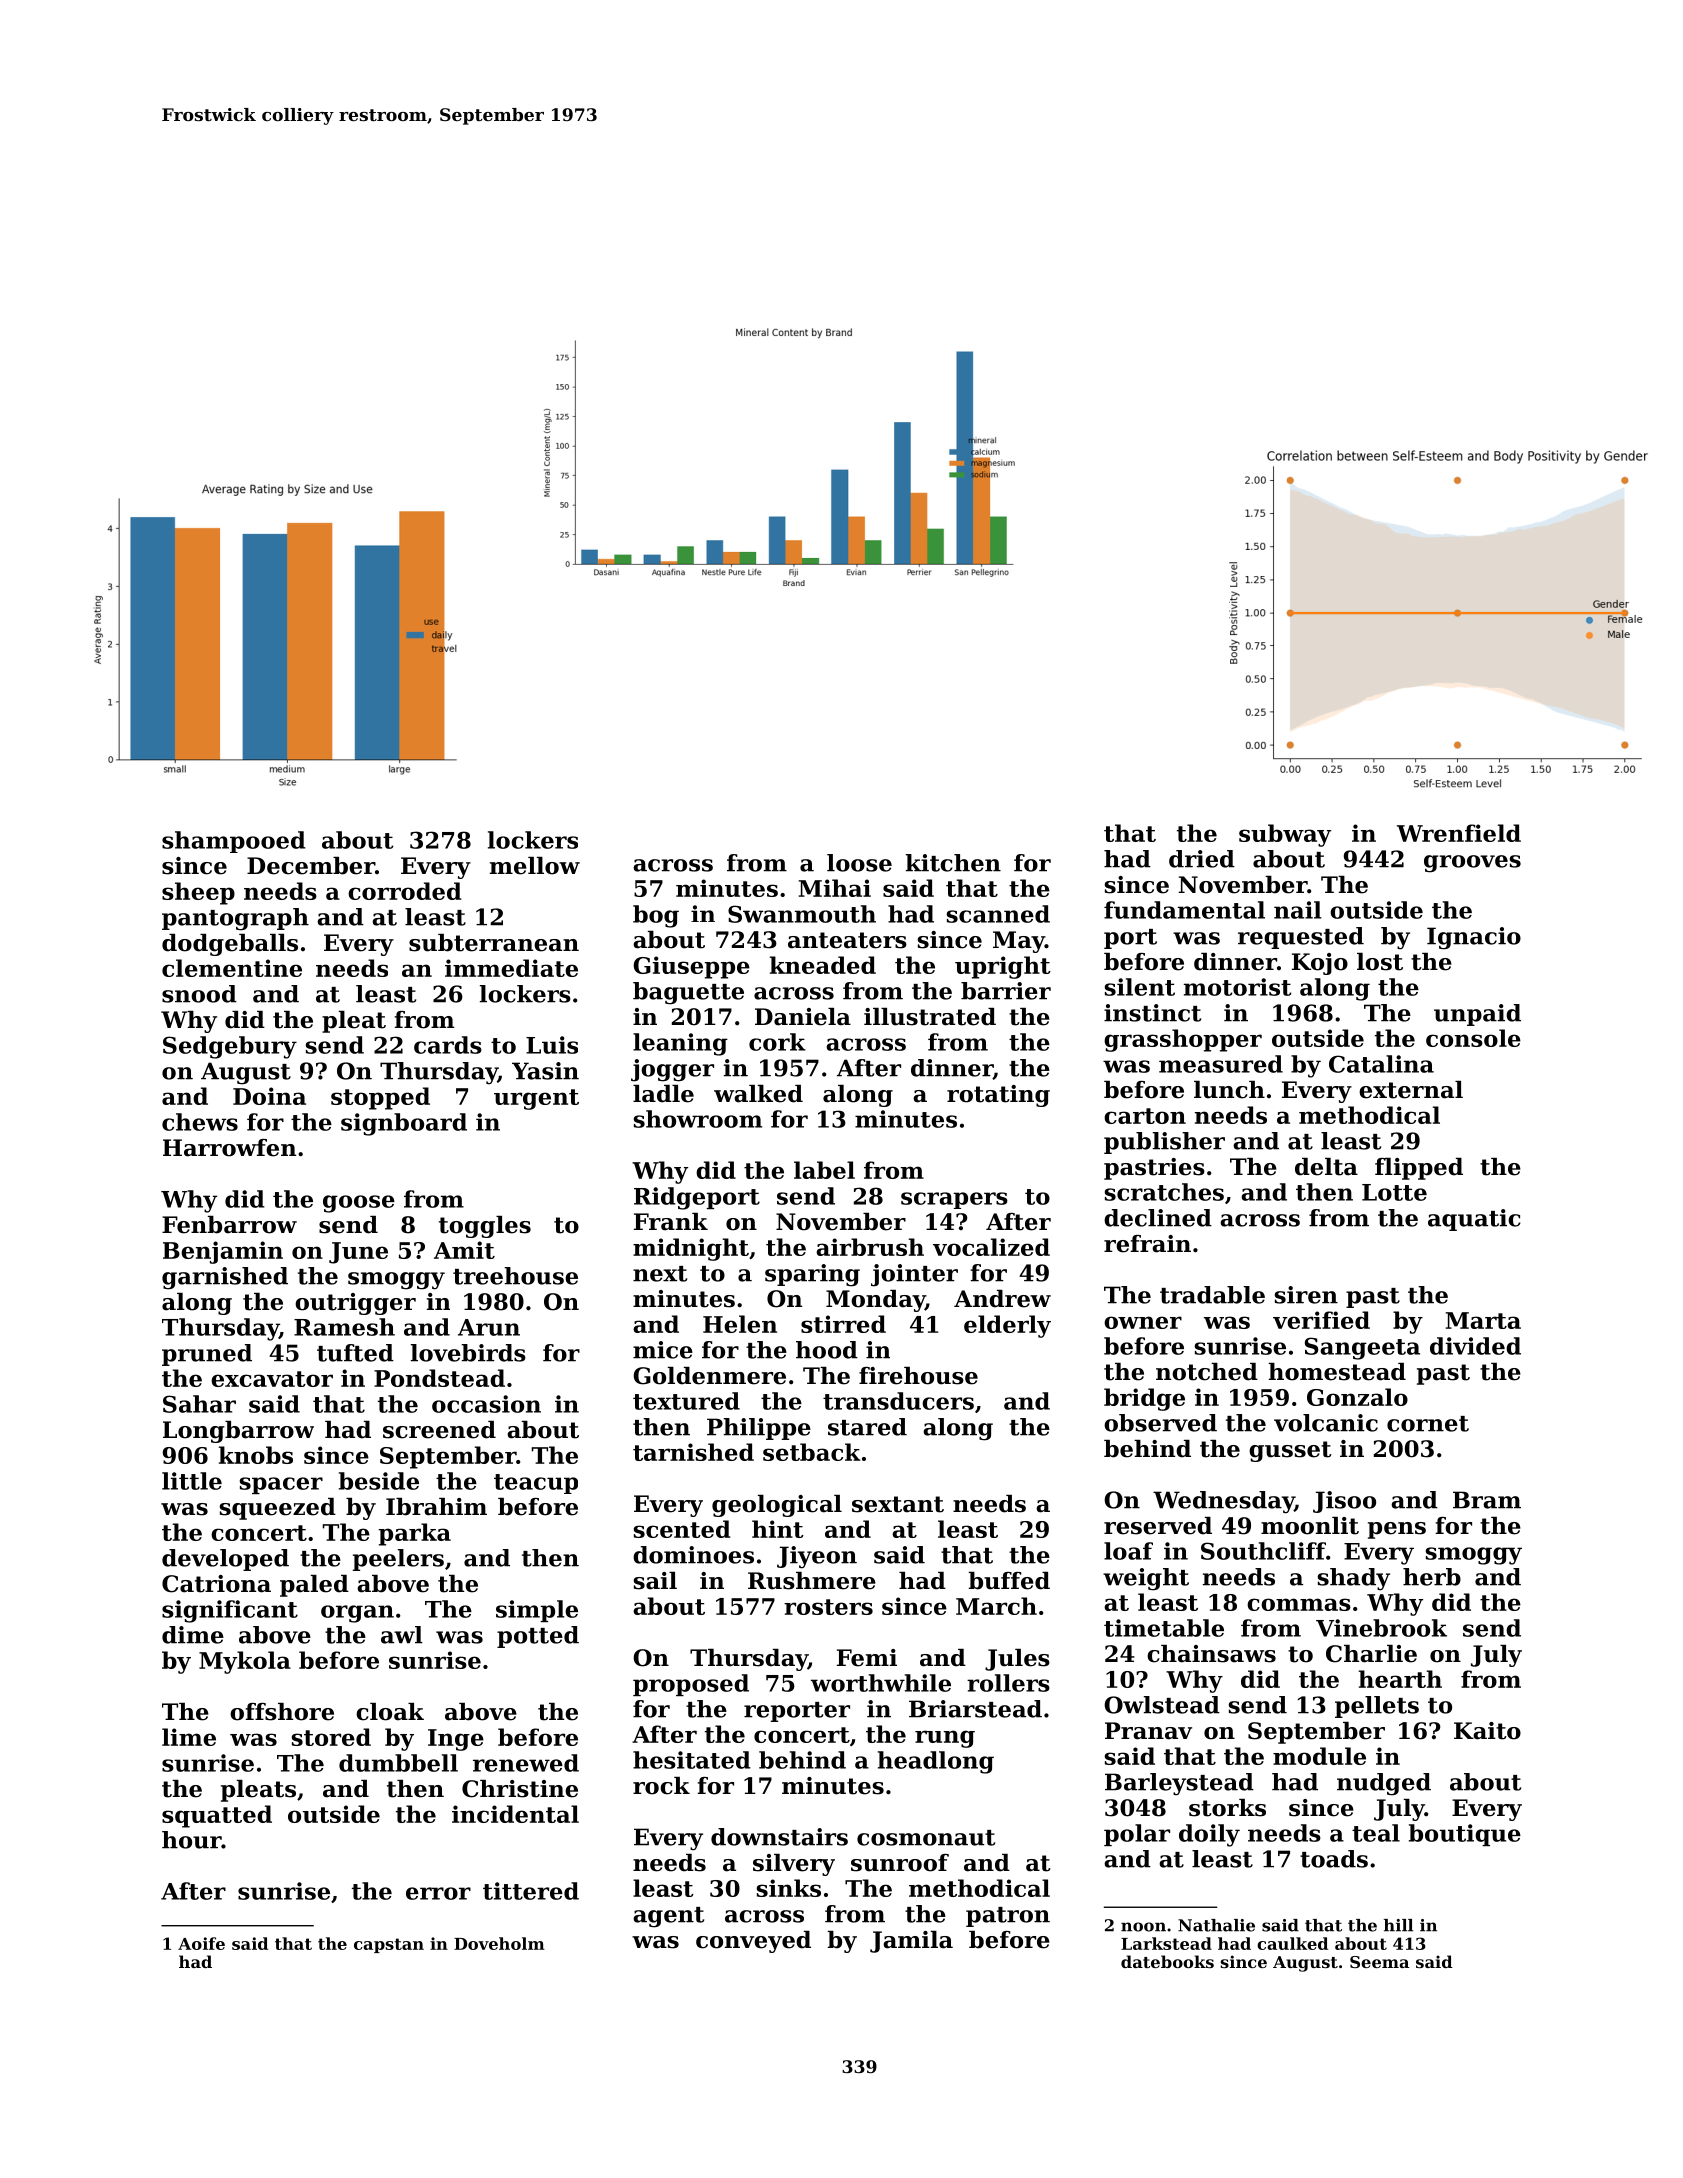 This screenshot has height=2178, width=1683. Describe the element at coordinates (671, 1222) in the screenshot. I see `Frank` at that location.
